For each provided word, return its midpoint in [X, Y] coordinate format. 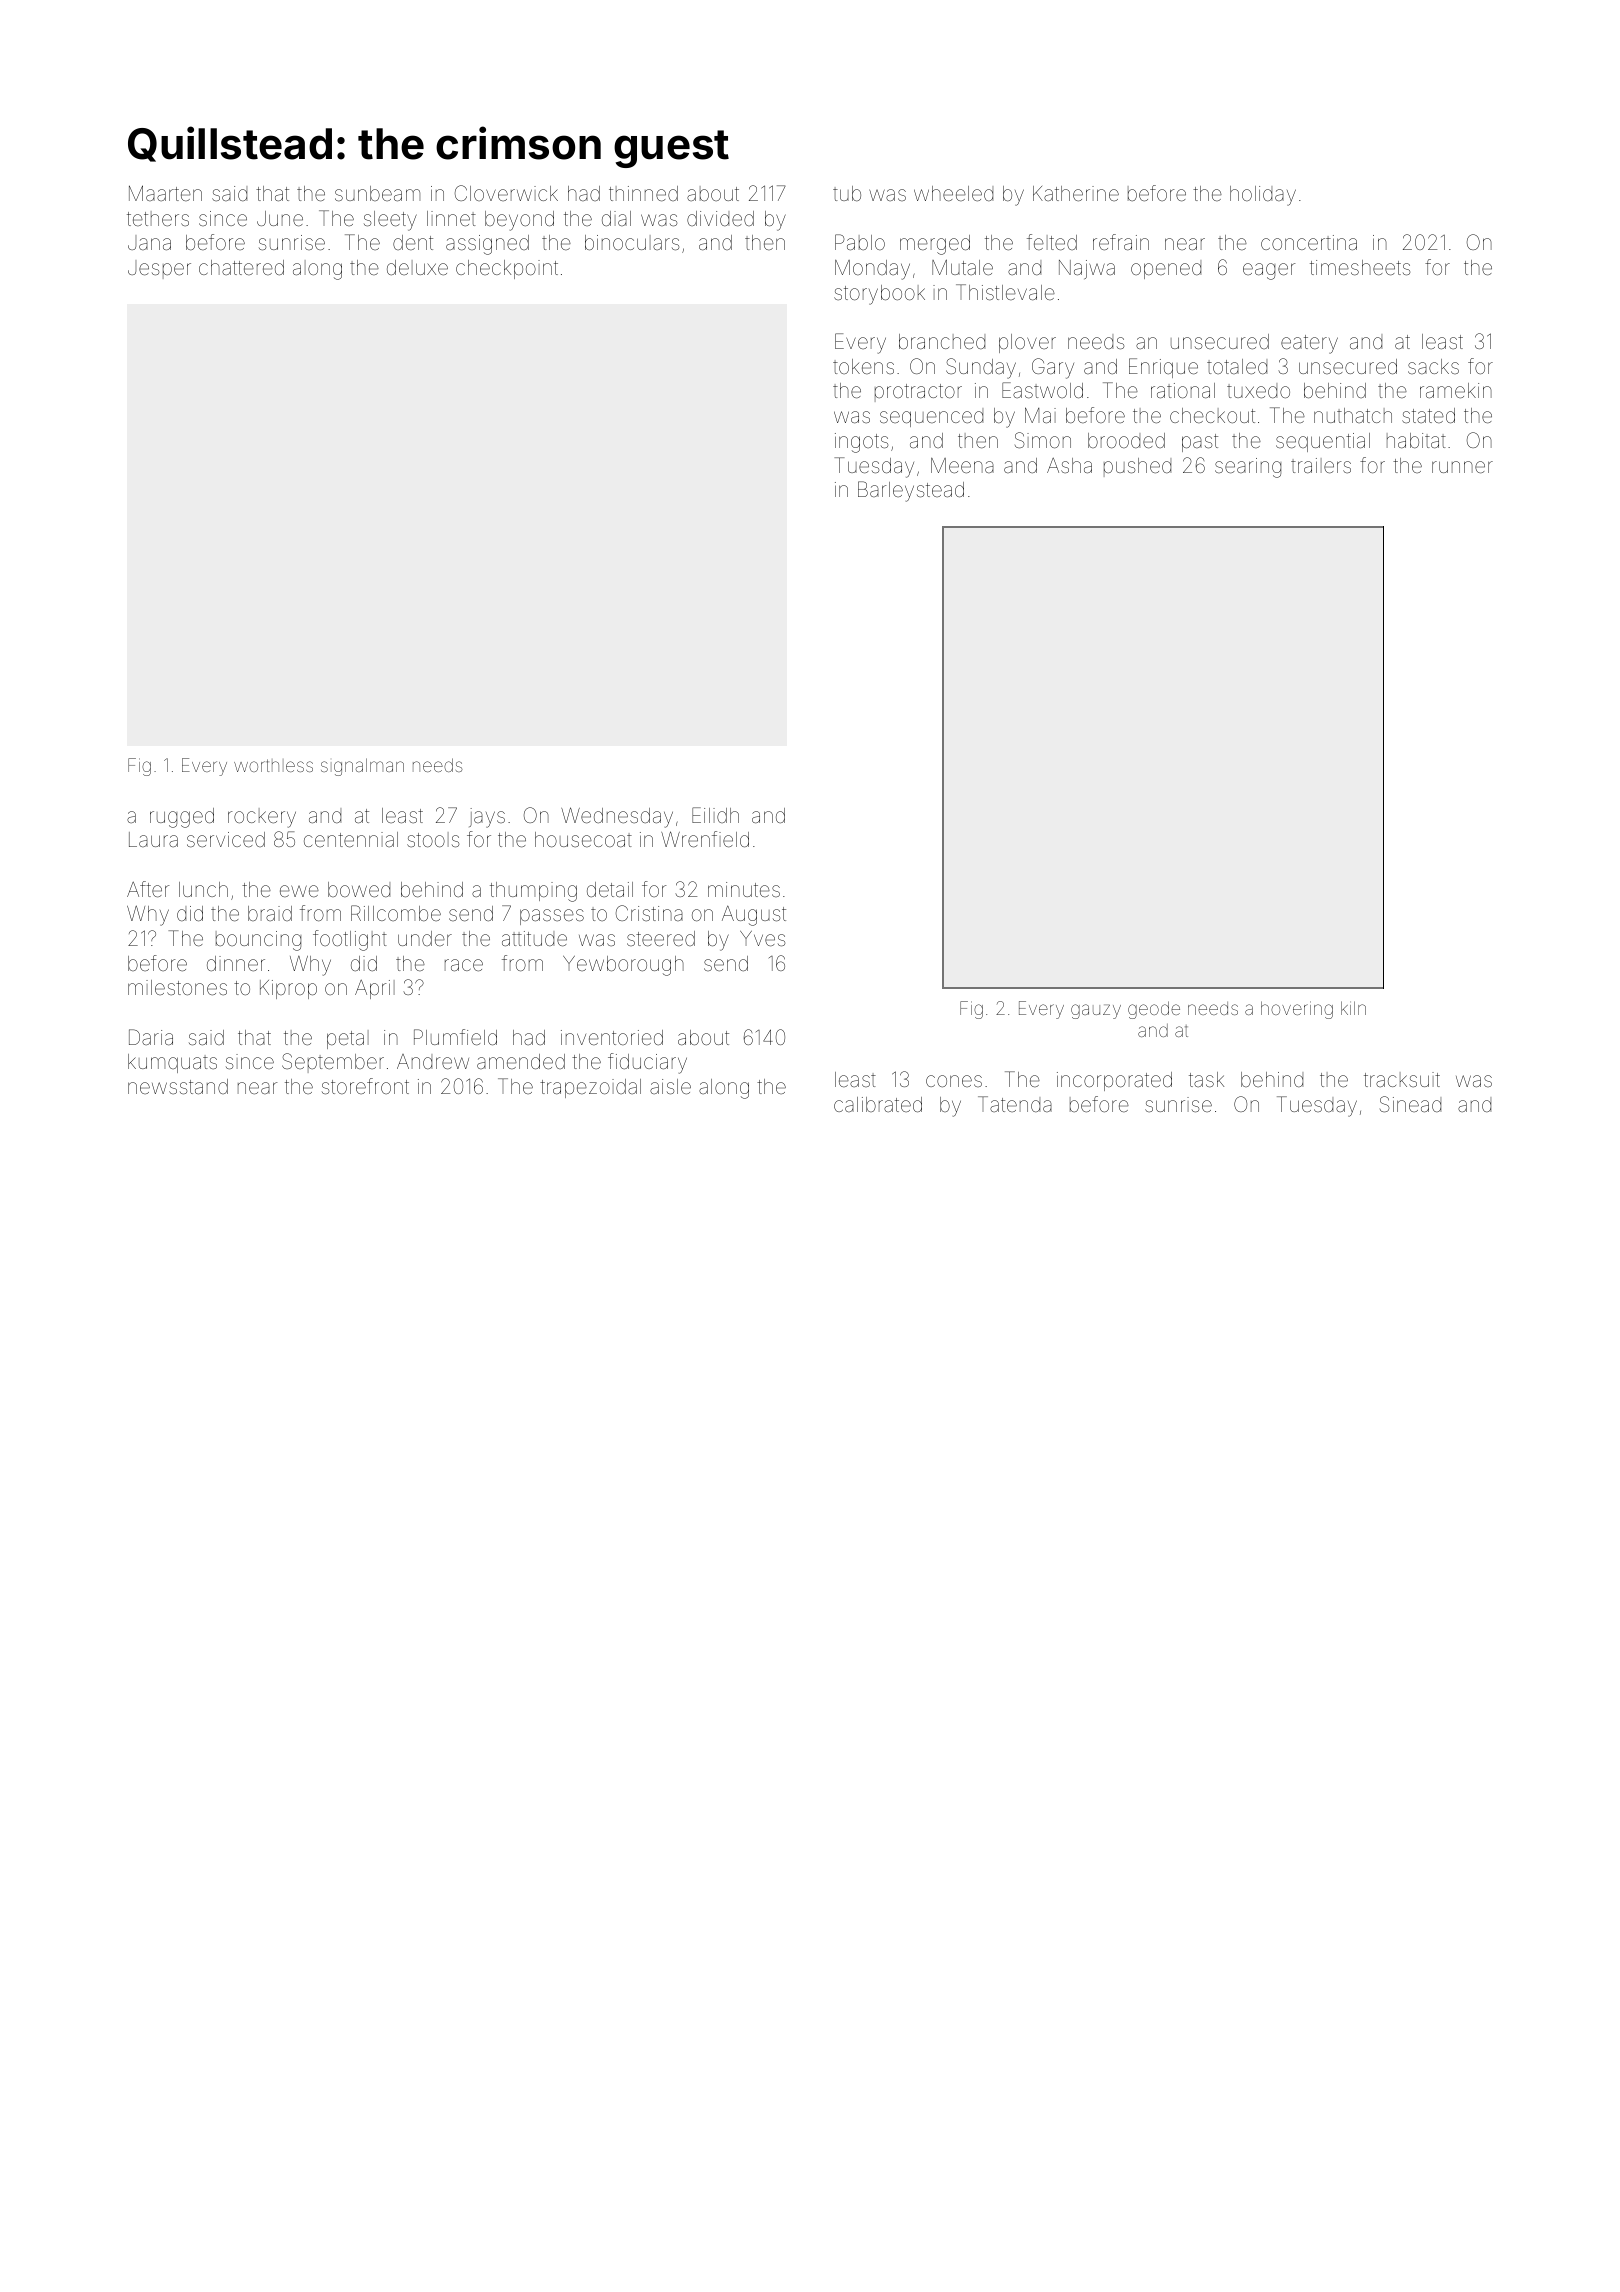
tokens [863, 366]
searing [1248, 468]
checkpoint [507, 269]
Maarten [165, 193]
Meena [962, 465]
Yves [762, 938]
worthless [273, 765]
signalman [362, 767]
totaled [1237, 366]
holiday [1263, 196]
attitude [534, 938]
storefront [365, 1086]
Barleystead [911, 491]
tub [847, 193]
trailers [1321, 465]
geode [1154, 1010]
